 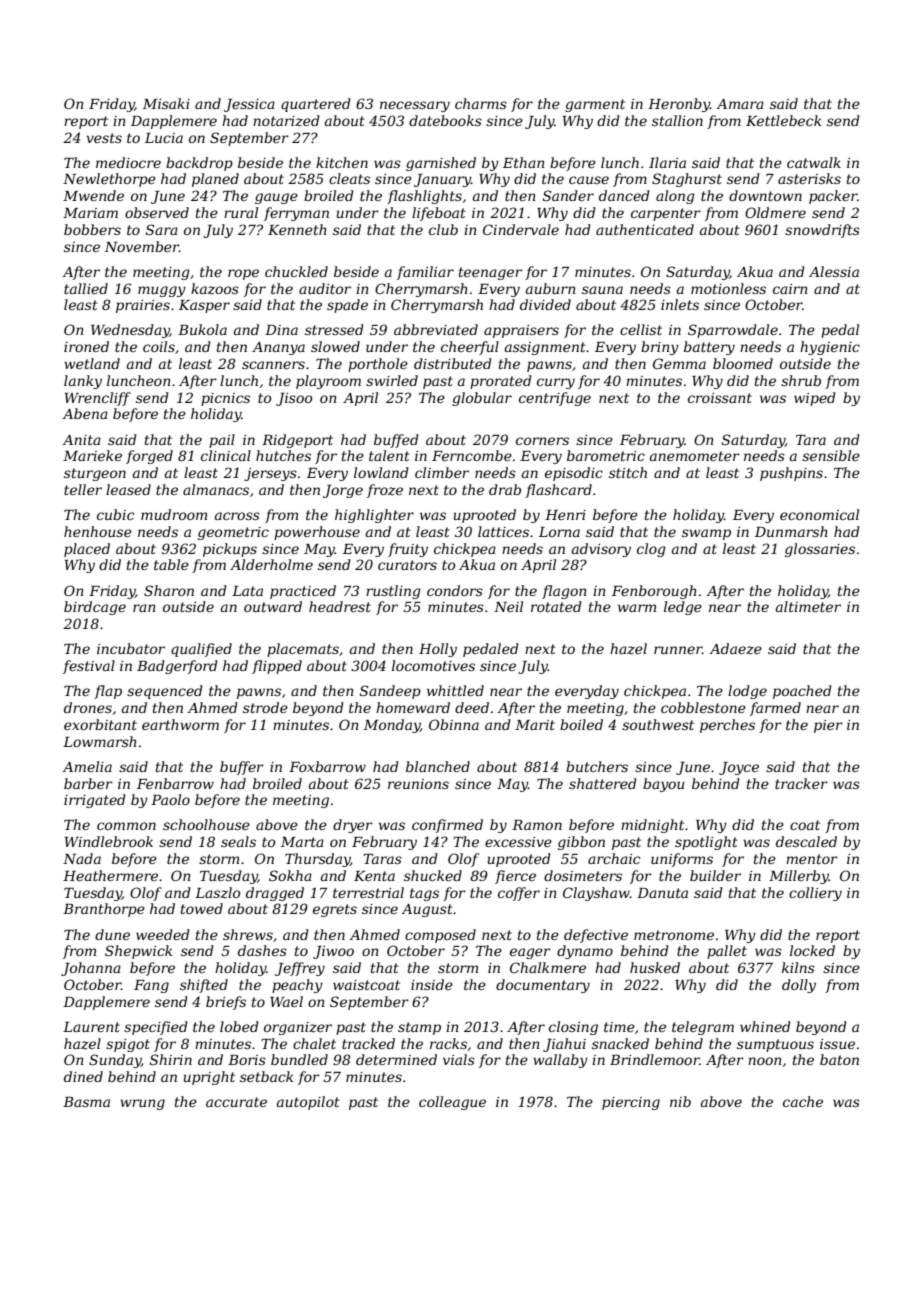 What do you see at coordinates (481, 103) in the screenshot?
I see `charms` at bounding box center [481, 103].
